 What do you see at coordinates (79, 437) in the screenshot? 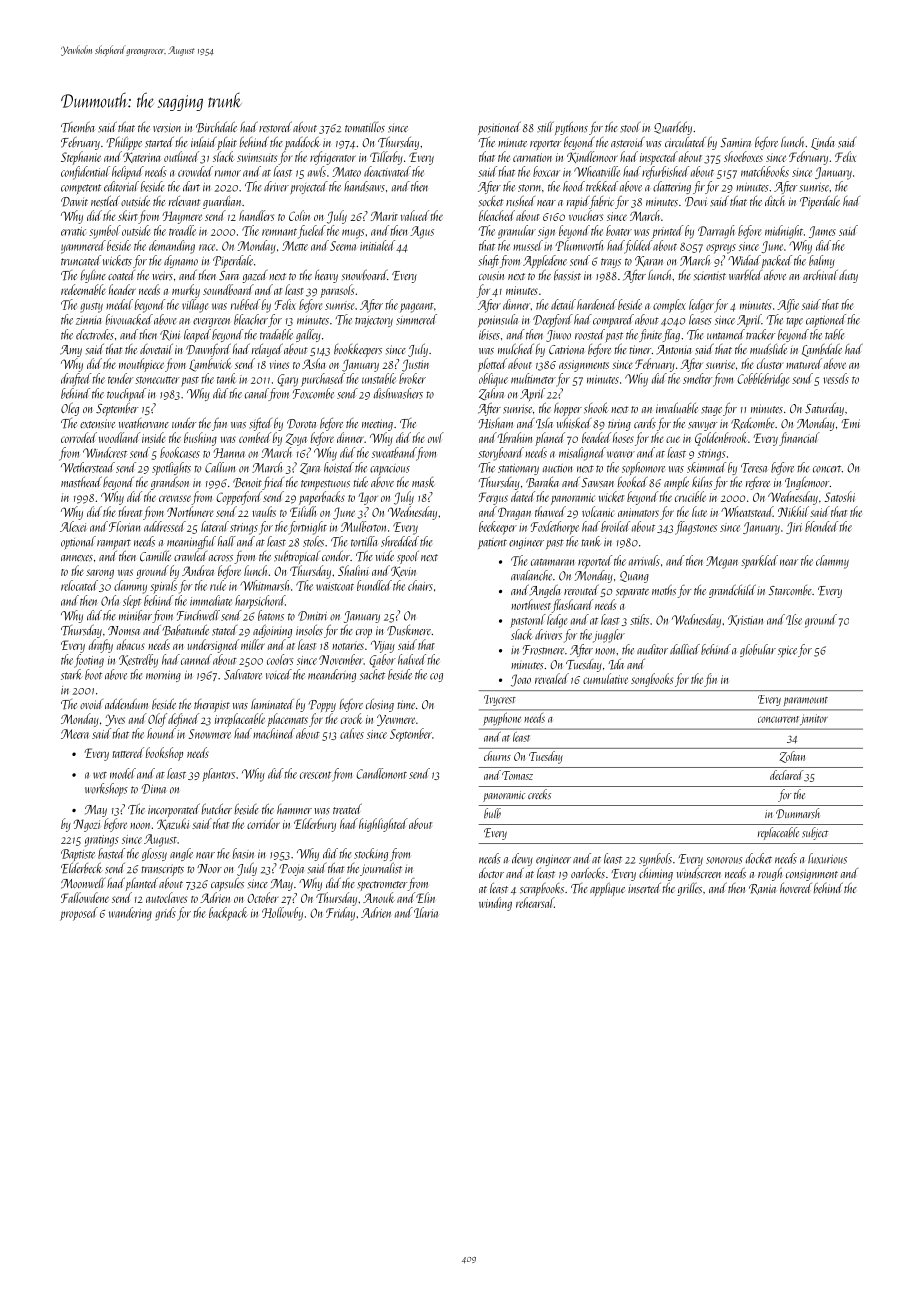
I see `corroded` at bounding box center [79, 437].
